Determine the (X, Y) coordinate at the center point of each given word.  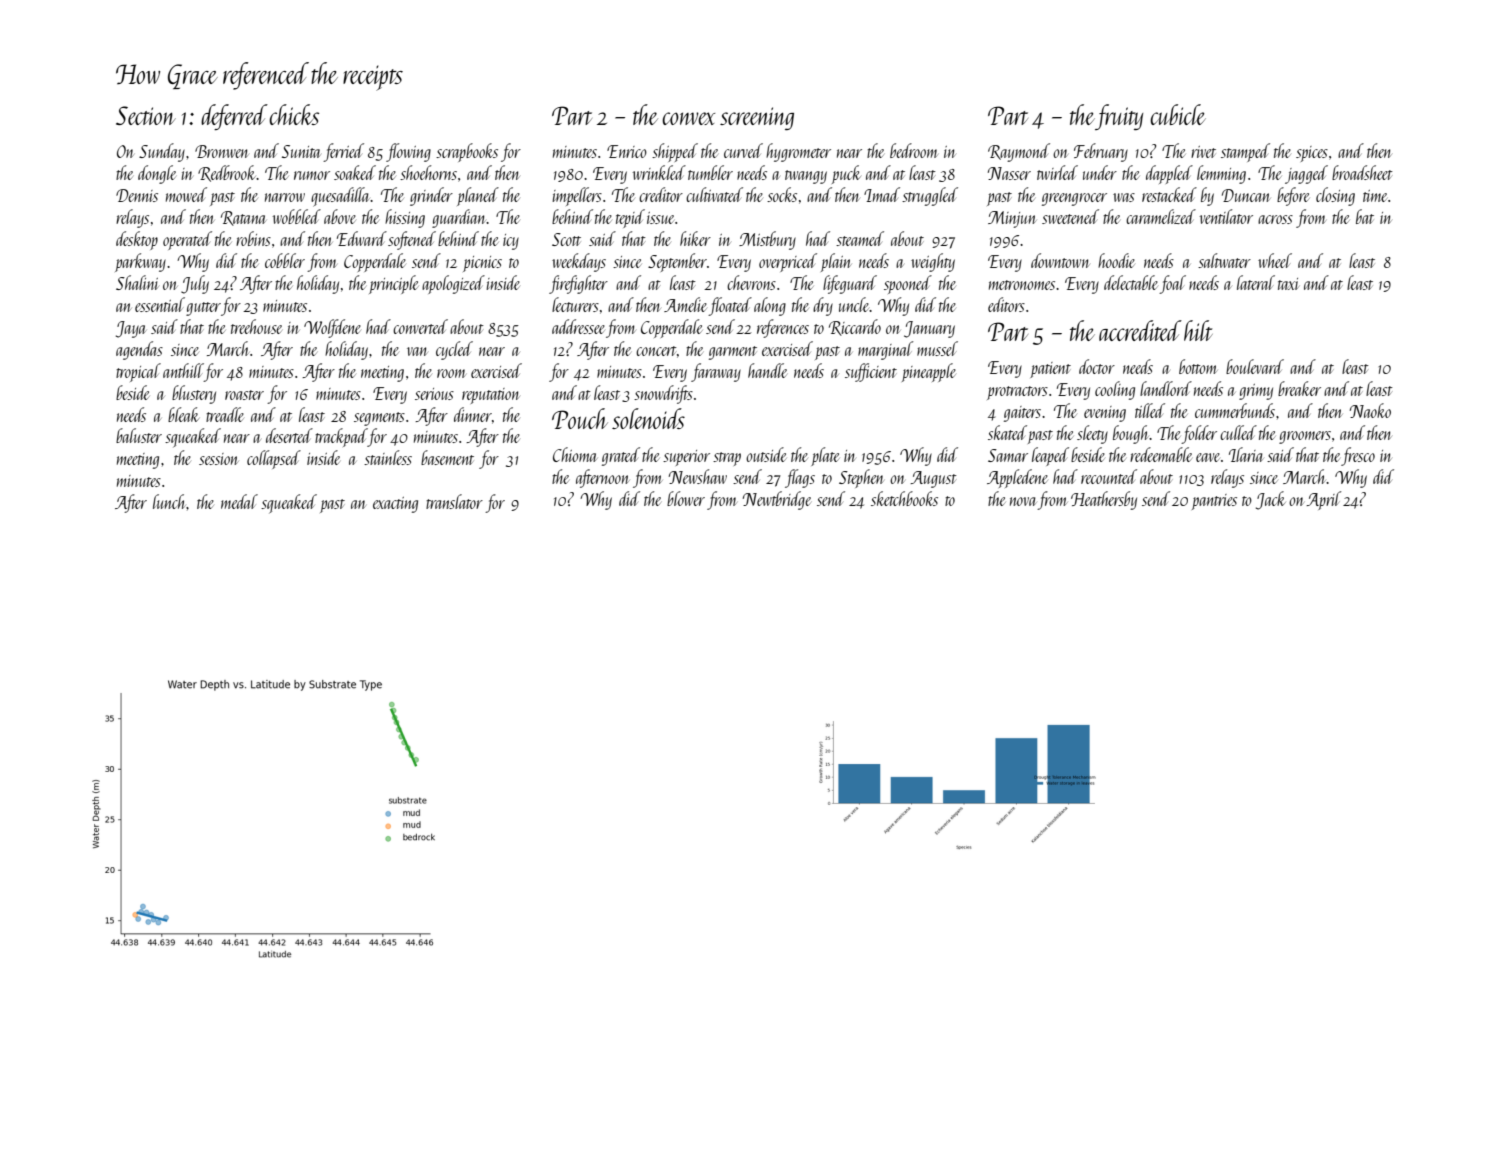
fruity (1119, 117)
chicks (294, 114)
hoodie (1116, 260)
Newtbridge (777, 500)
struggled (930, 196)
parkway (140, 262)
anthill (183, 370)
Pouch (580, 418)
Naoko (1370, 410)
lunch (170, 501)
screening (757, 118)
